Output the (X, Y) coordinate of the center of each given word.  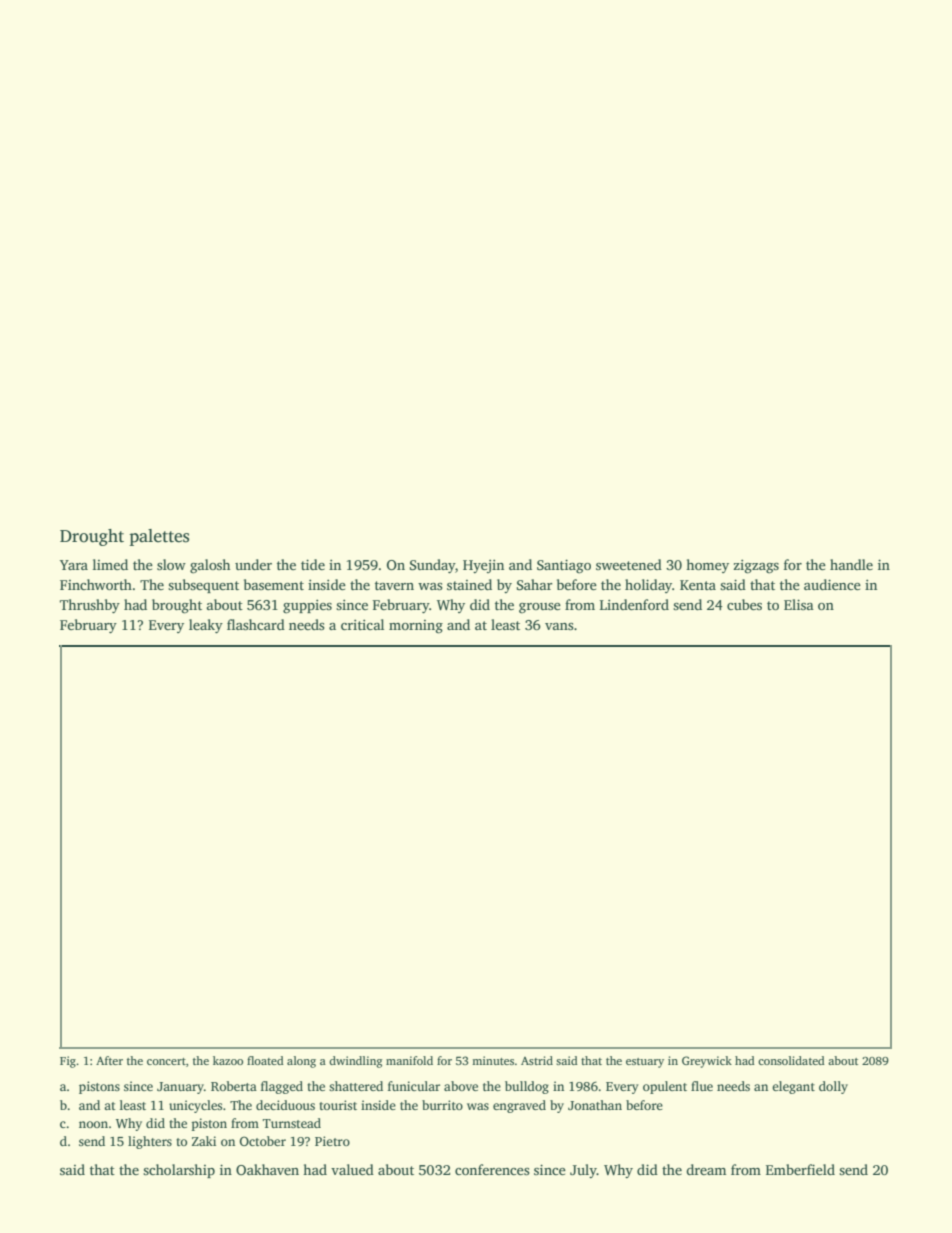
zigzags (756, 567)
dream (706, 1169)
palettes (159, 537)
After (109, 1060)
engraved (519, 1106)
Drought (92, 537)
